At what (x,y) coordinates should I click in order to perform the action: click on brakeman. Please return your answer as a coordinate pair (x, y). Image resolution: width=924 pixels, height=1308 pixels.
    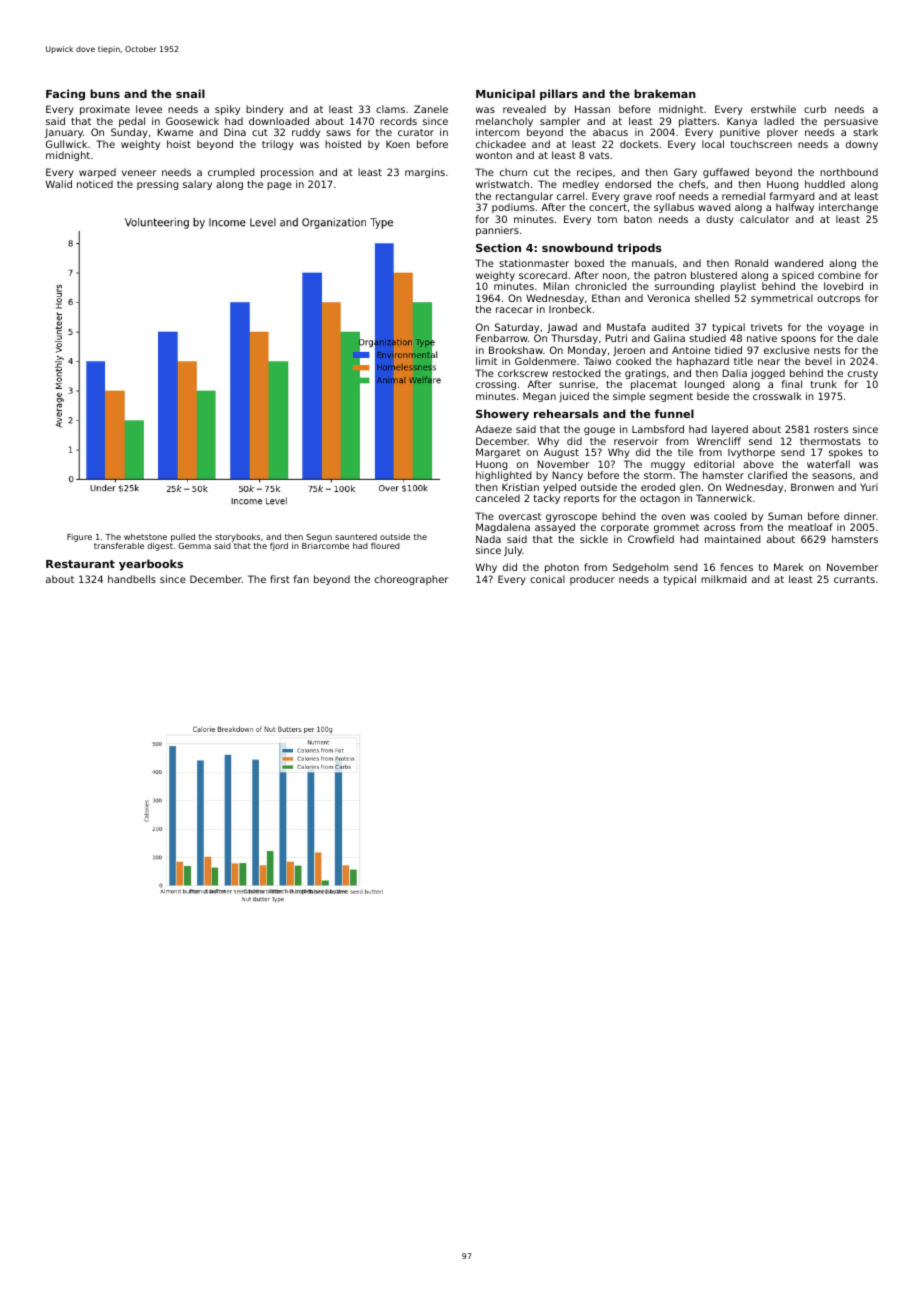
    Looking at the image, I should click on (665, 93).
